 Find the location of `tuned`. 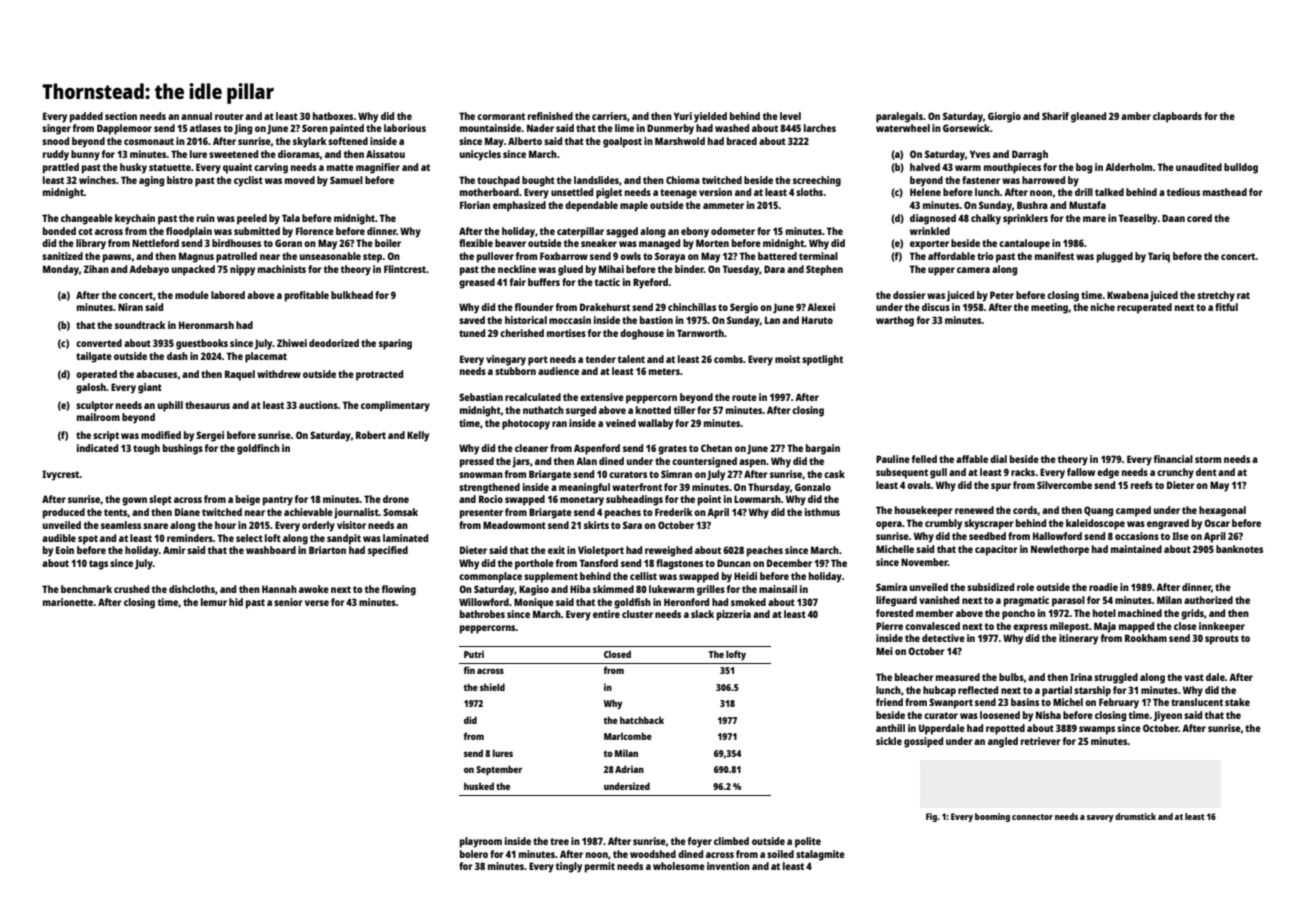

tuned is located at coordinates (472, 333).
